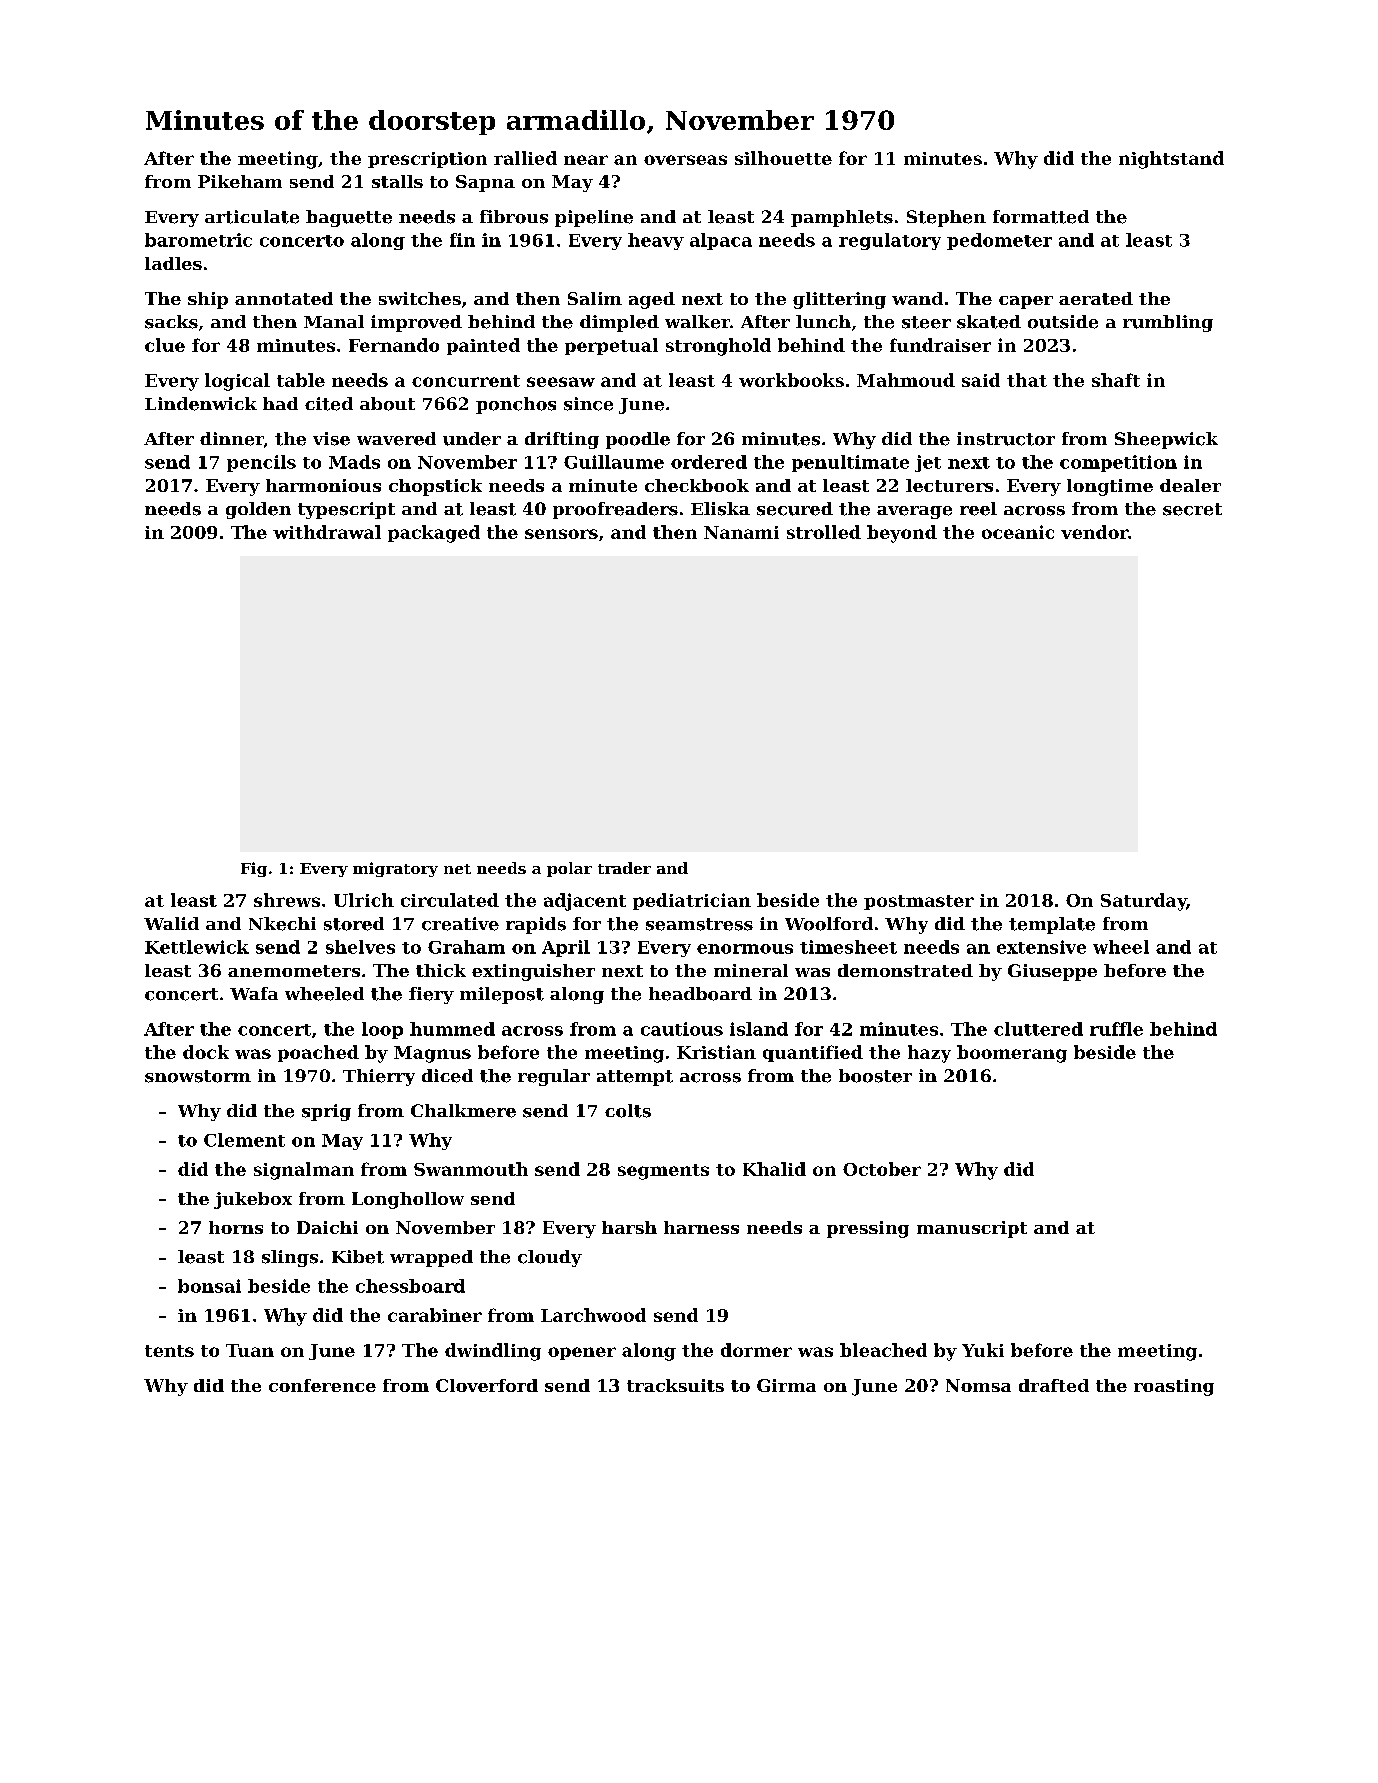 This image has width=1378, height=1783. Describe the element at coordinates (595, 298) in the image. I see `Salim` at that location.
